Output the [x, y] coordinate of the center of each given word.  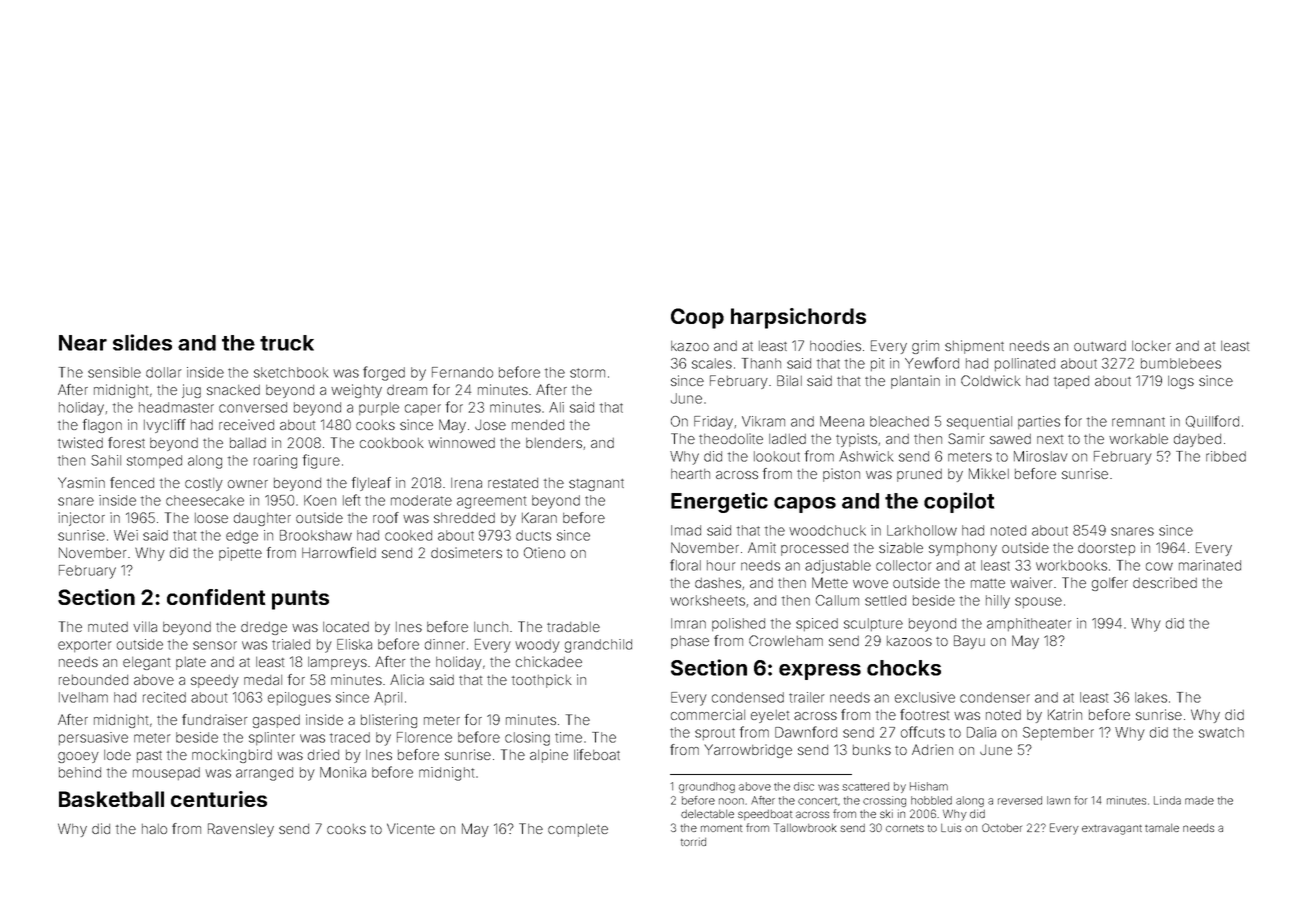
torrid [693, 841]
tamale [1162, 828]
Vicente [411, 828]
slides [142, 342]
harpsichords [798, 318]
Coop [697, 318]
